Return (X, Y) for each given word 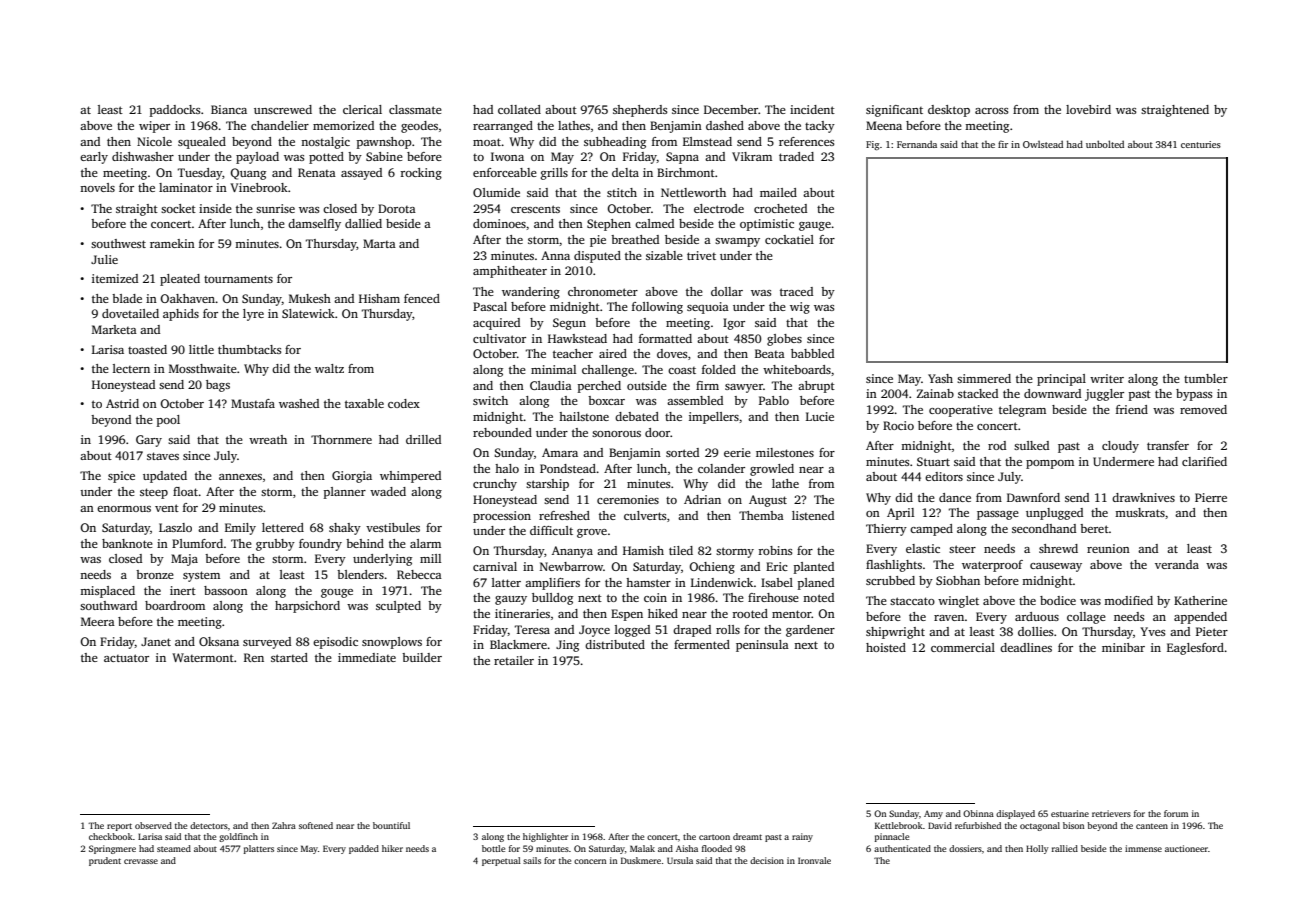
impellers (714, 418)
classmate (415, 109)
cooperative (961, 411)
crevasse (141, 861)
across (991, 111)
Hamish (643, 550)
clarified (1204, 461)
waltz (329, 368)
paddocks (175, 111)
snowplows (392, 643)
